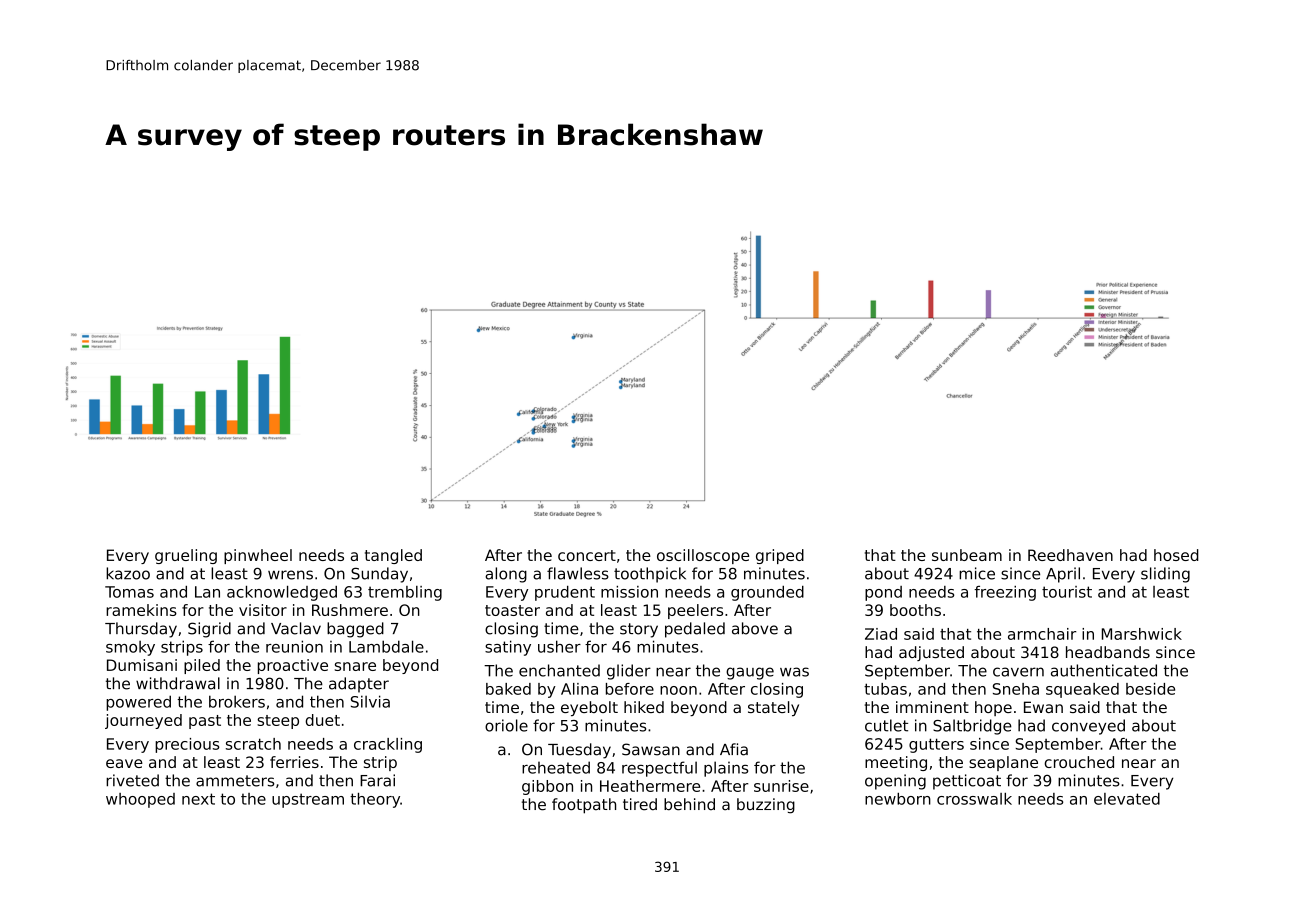  What do you see at coordinates (128, 573) in the screenshot?
I see `kazoo` at bounding box center [128, 573].
